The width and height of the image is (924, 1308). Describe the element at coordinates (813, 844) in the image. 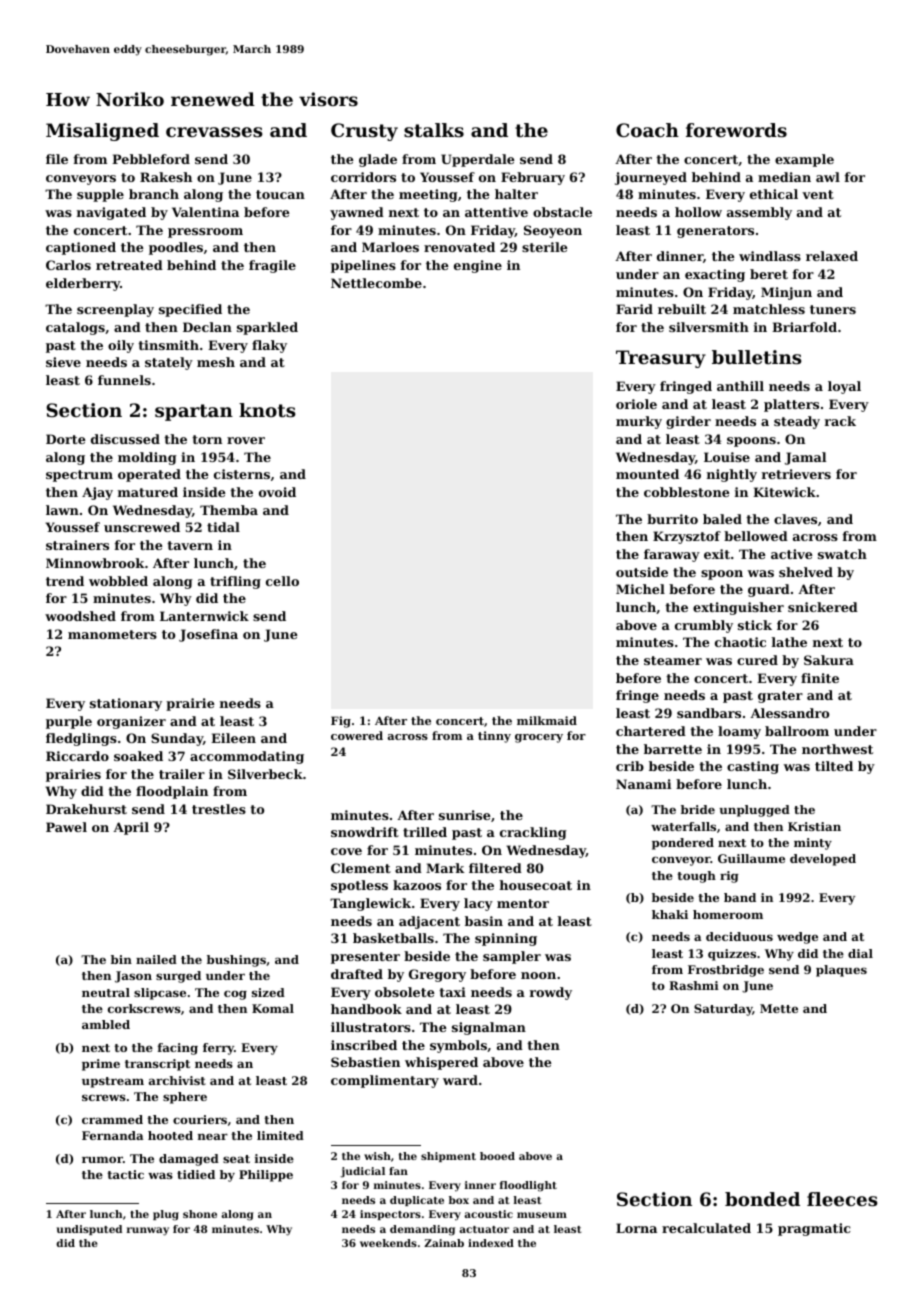

I see `minty` at that location.
